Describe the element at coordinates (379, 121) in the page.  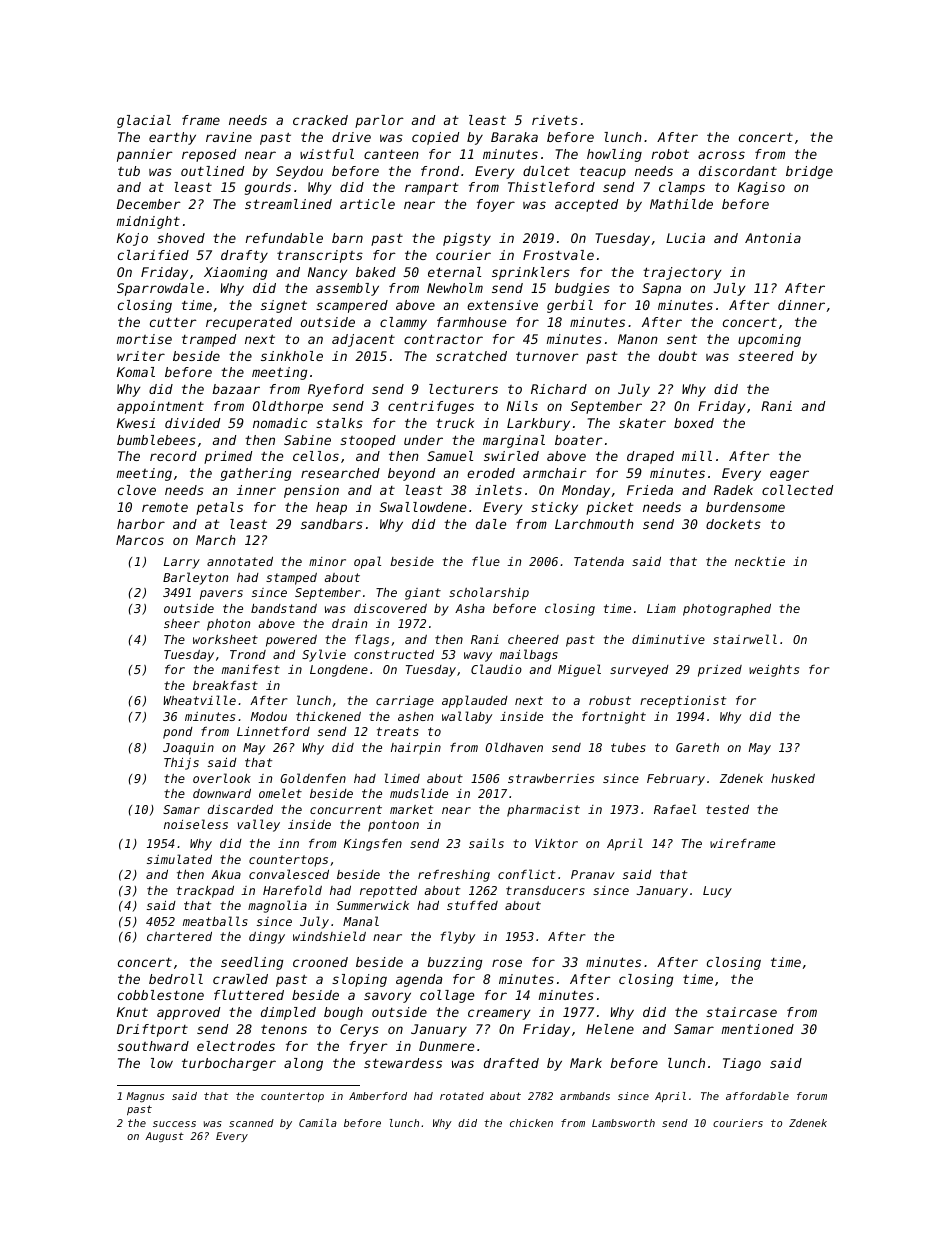
I see `parlor` at that location.
